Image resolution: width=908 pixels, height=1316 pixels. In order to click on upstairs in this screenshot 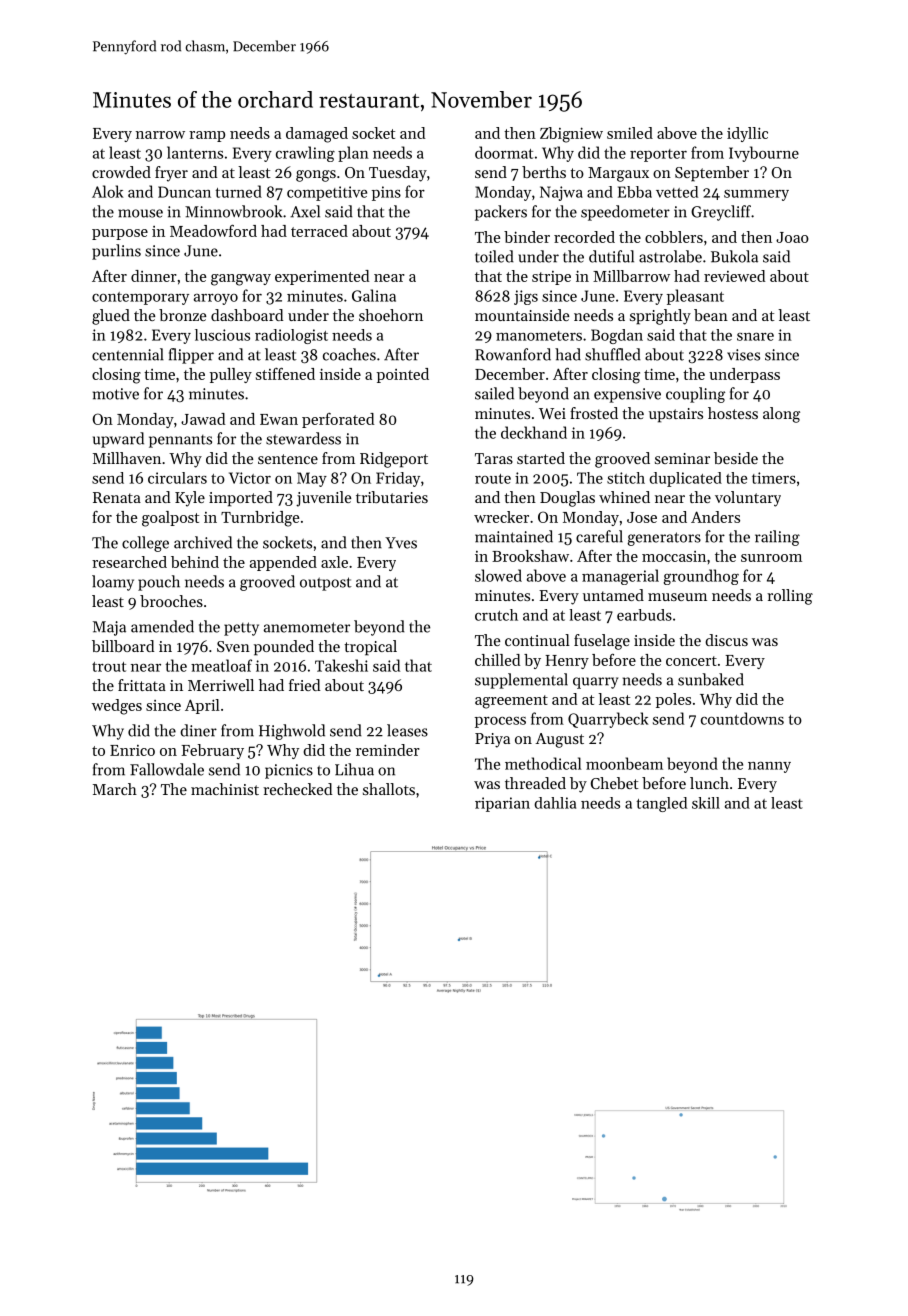, I will do `click(676, 415)`.
